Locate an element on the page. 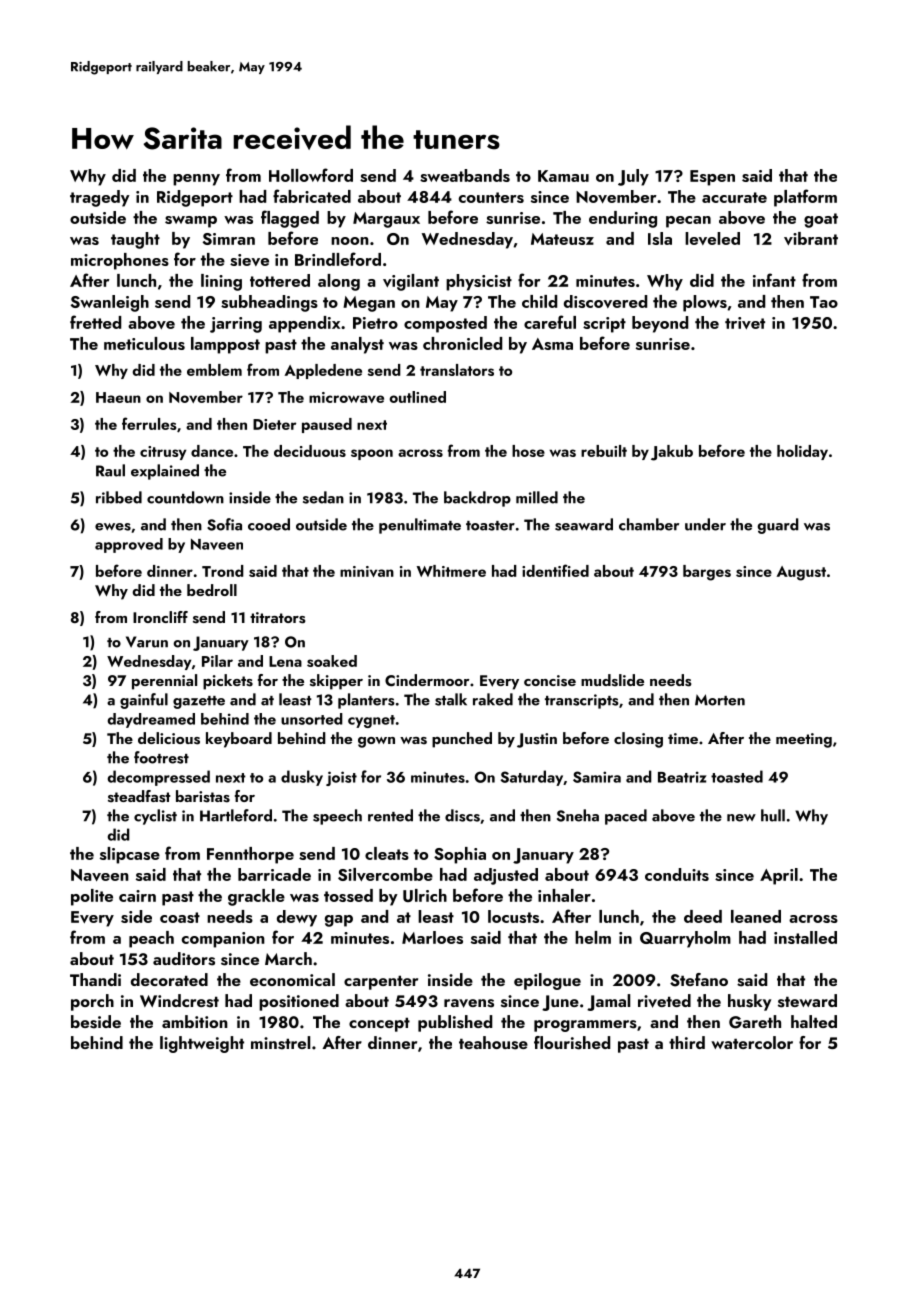  hose is located at coordinates (528, 451).
